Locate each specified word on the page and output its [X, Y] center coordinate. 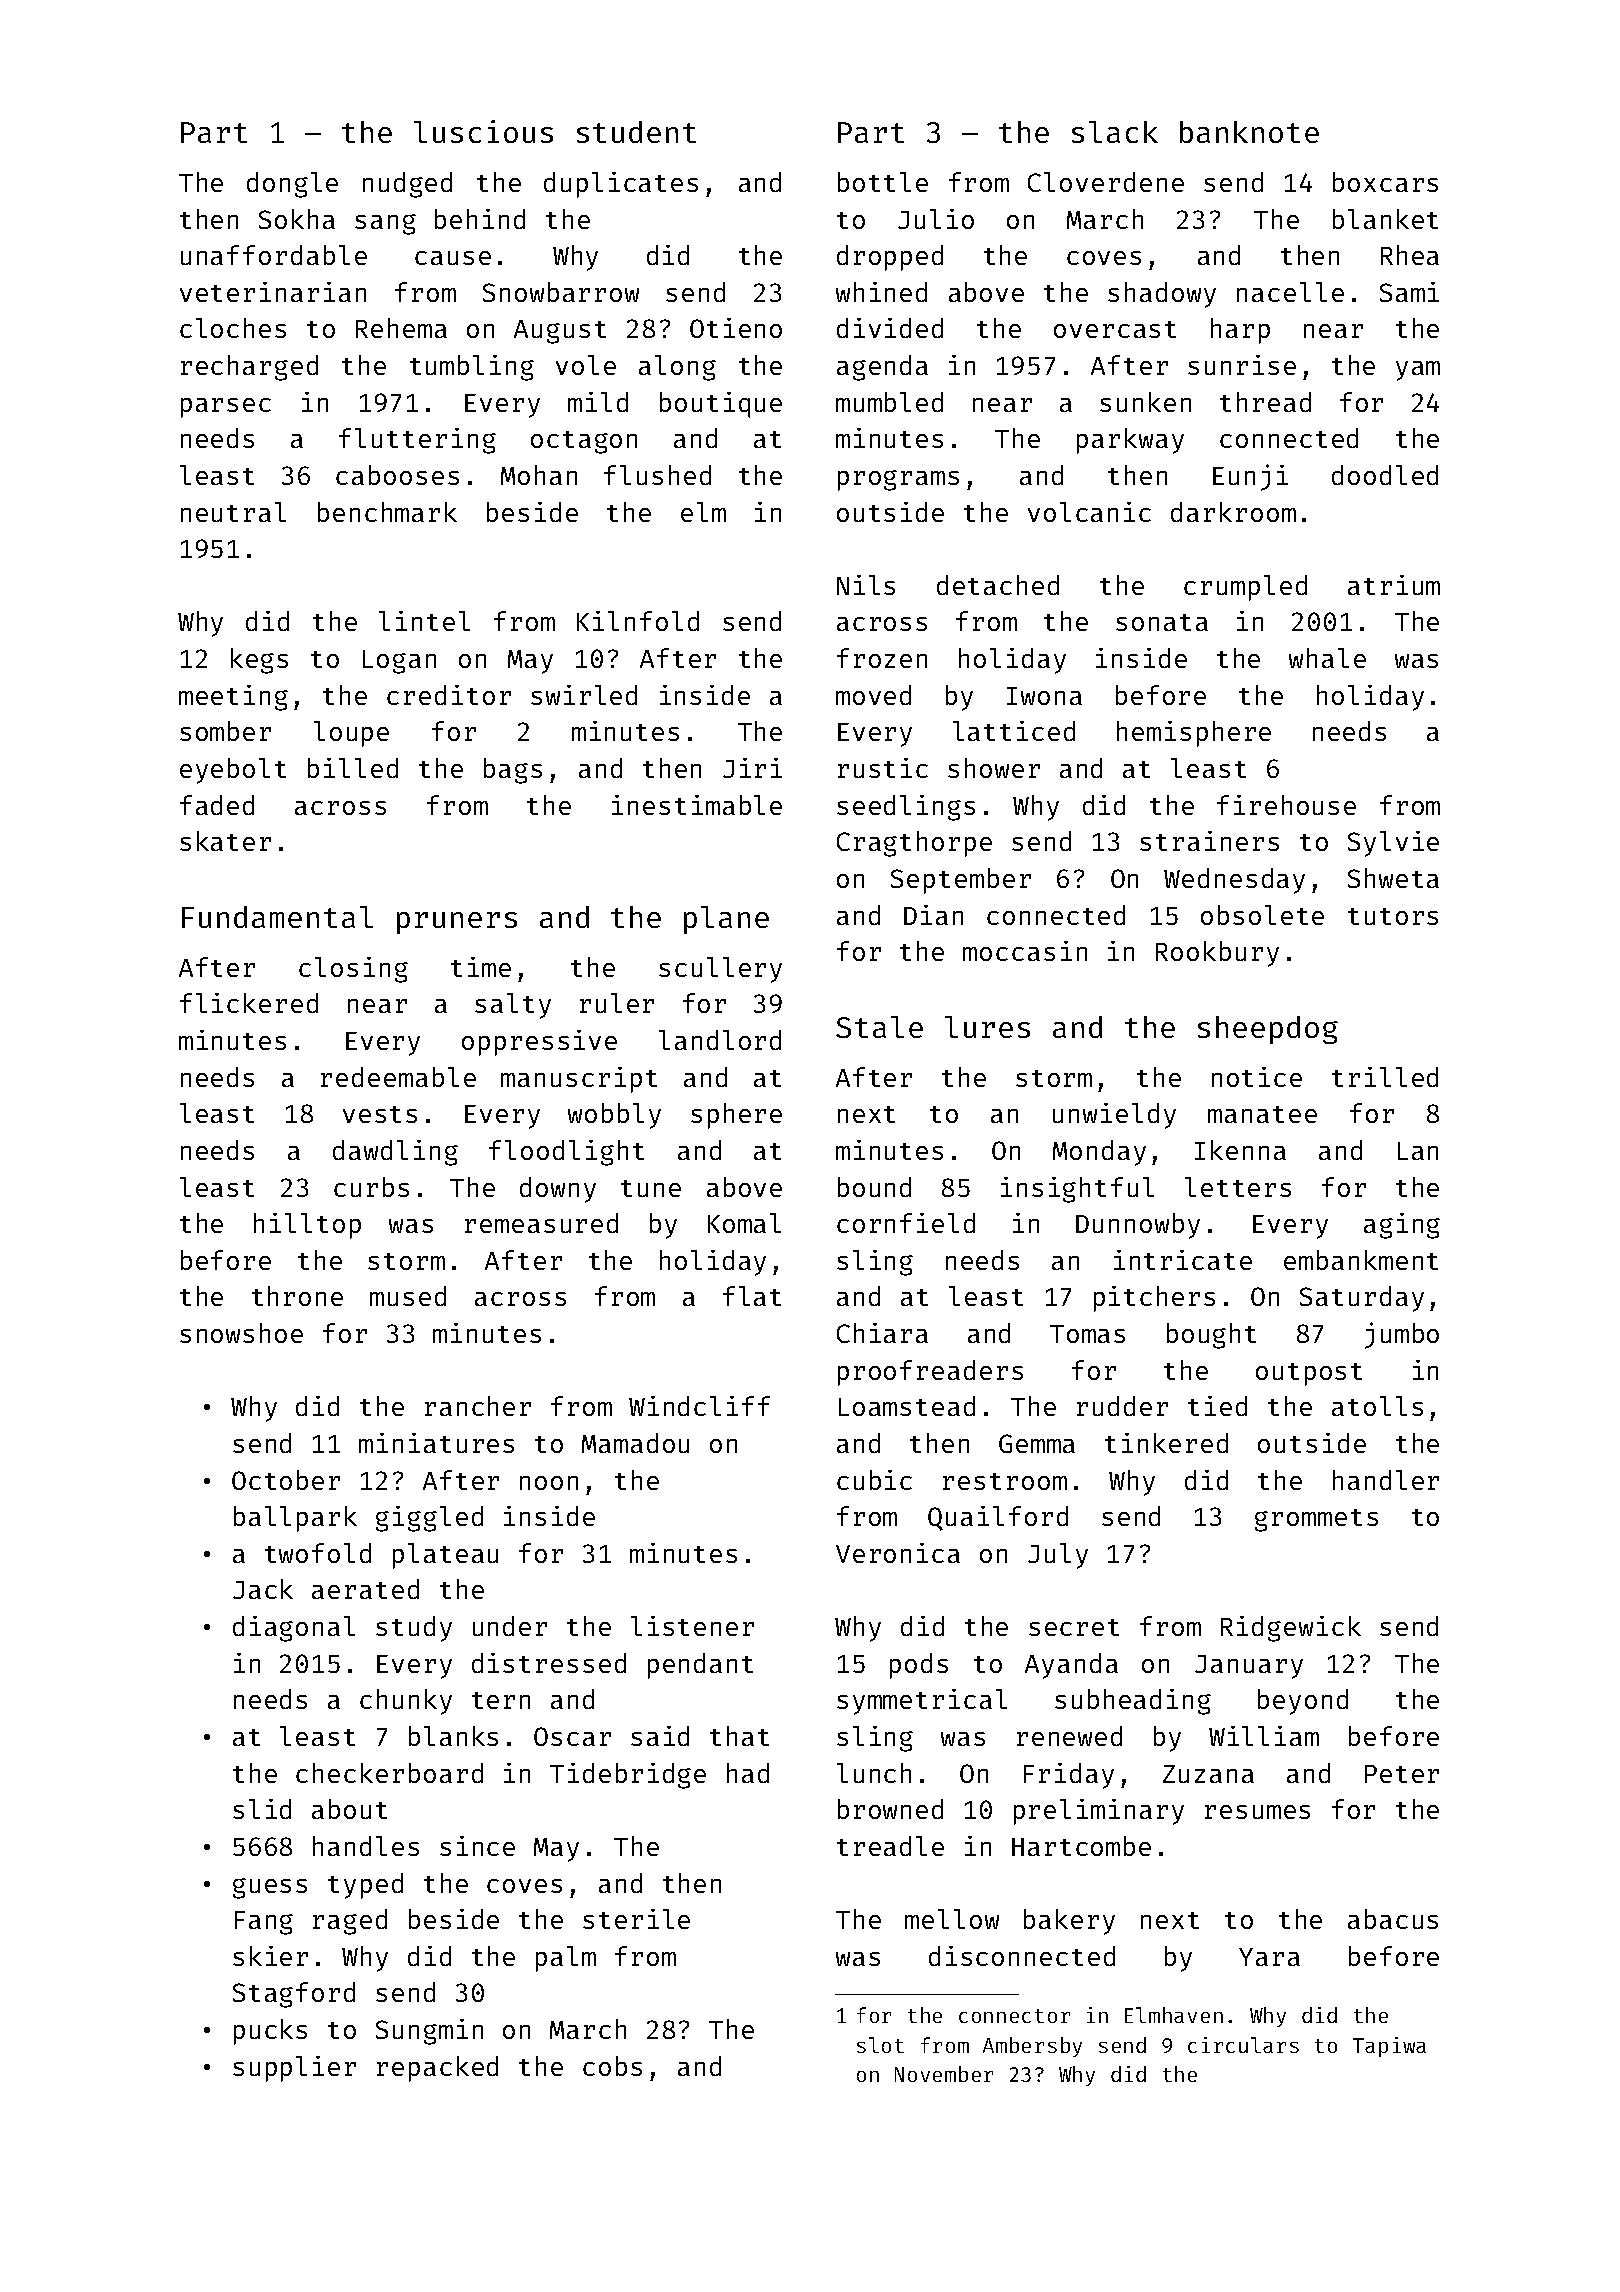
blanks [453, 1736]
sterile [636, 1919]
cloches [233, 328]
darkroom [1233, 512]
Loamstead [907, 1406]
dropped [890, 258]
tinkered [1166, 1443]
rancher [478, 1406]
